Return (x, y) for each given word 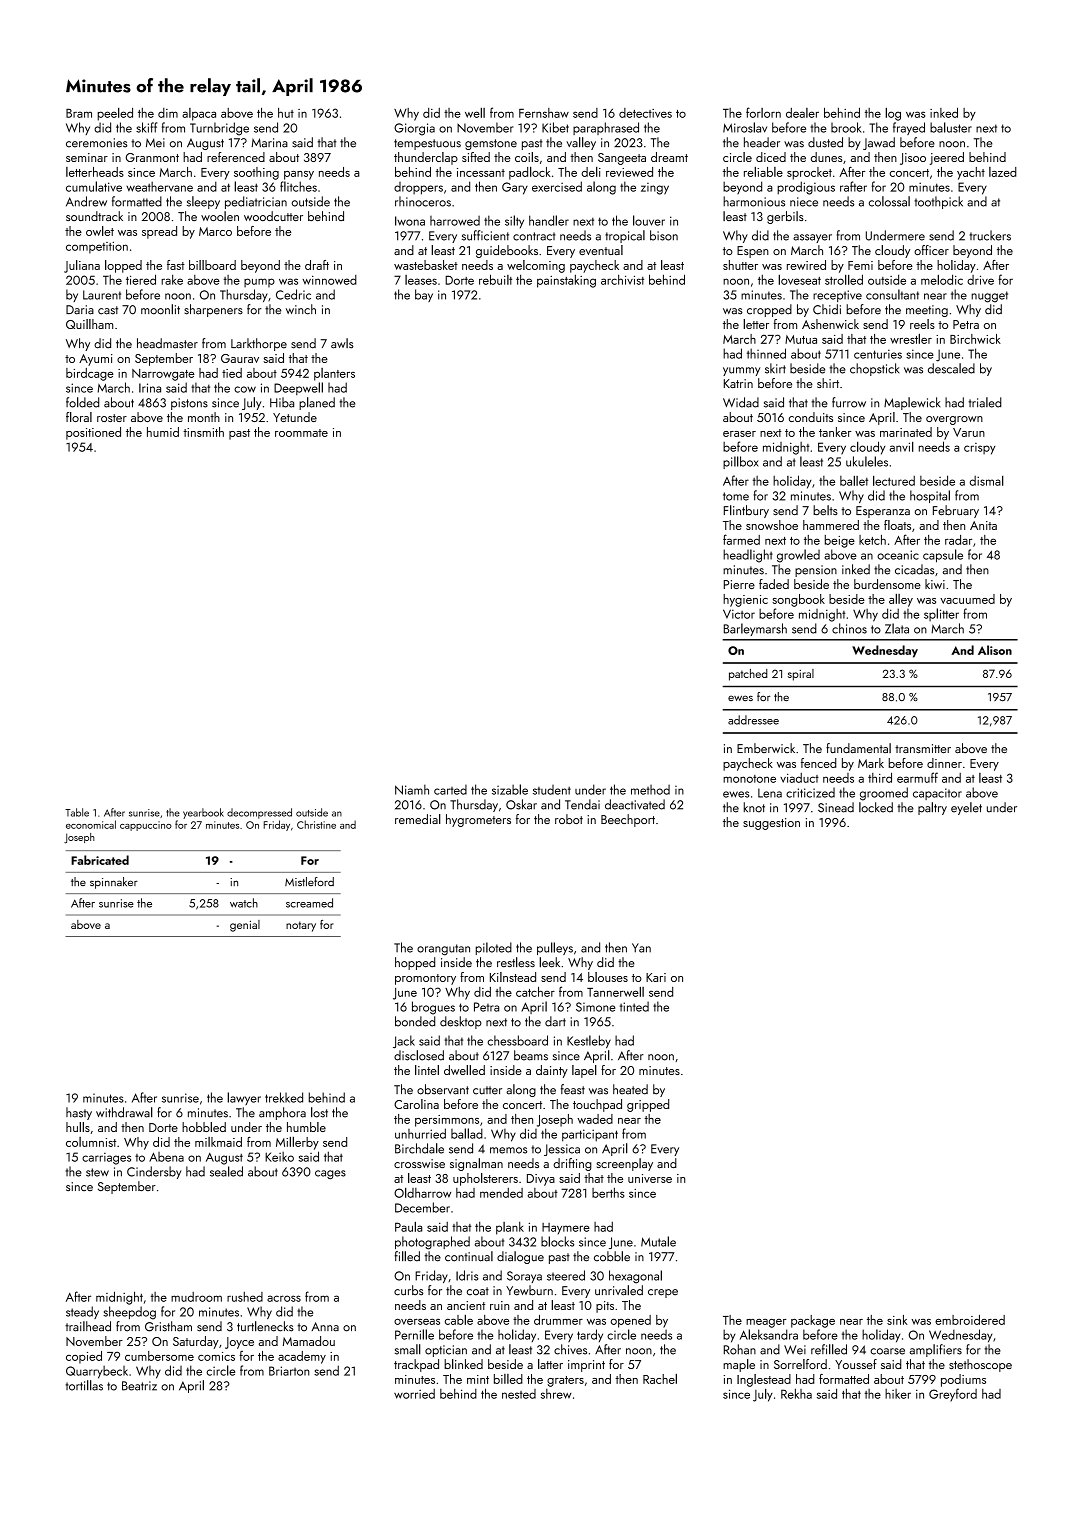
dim (168, 113)
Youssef (856, 1364)
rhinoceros (423, 201)
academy (302, 1357)
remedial (418, 819)
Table (77, 812)
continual (469, 1256)
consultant (892, 294)
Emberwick (766, 748)
